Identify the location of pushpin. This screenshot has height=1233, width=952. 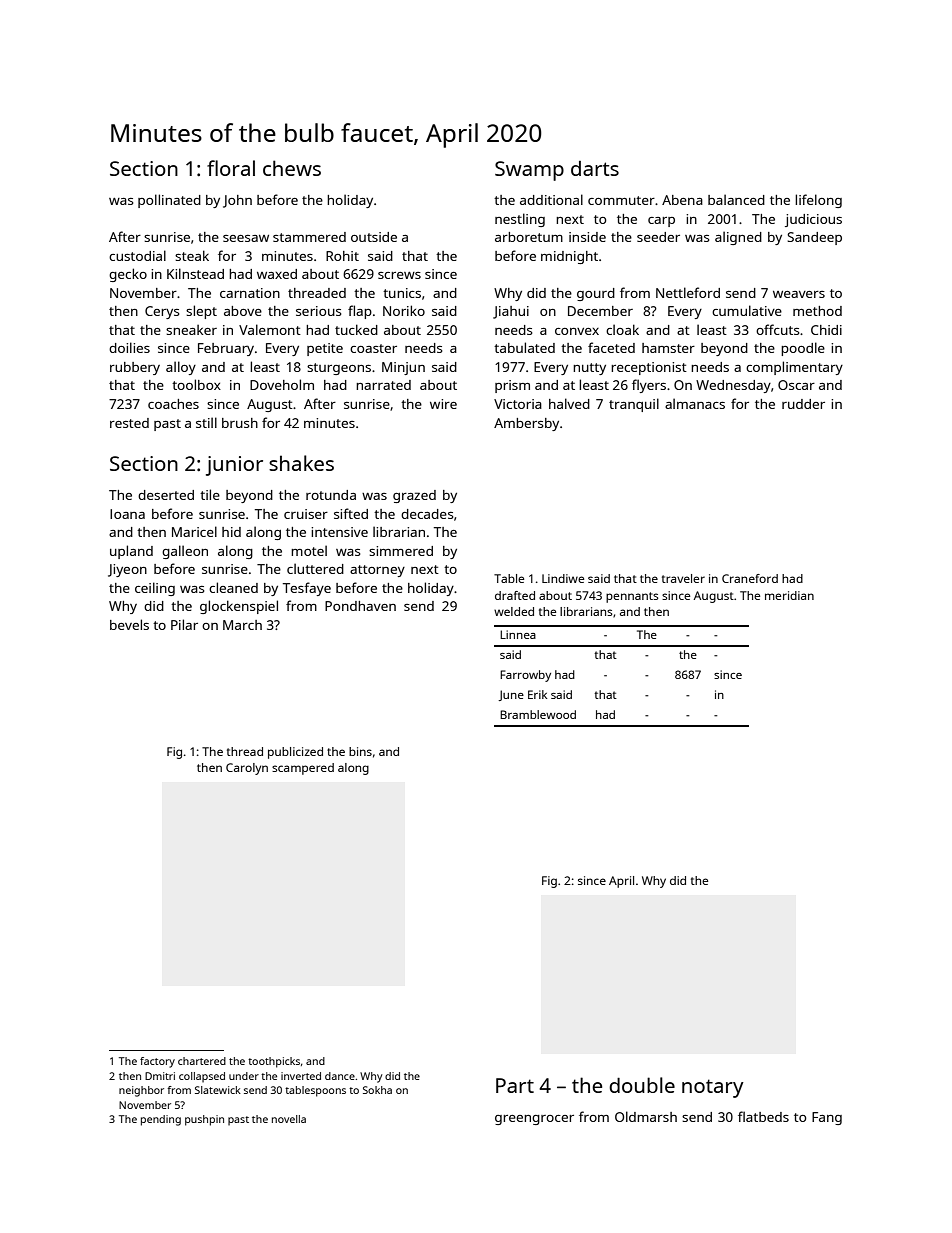
(204, 1120).
